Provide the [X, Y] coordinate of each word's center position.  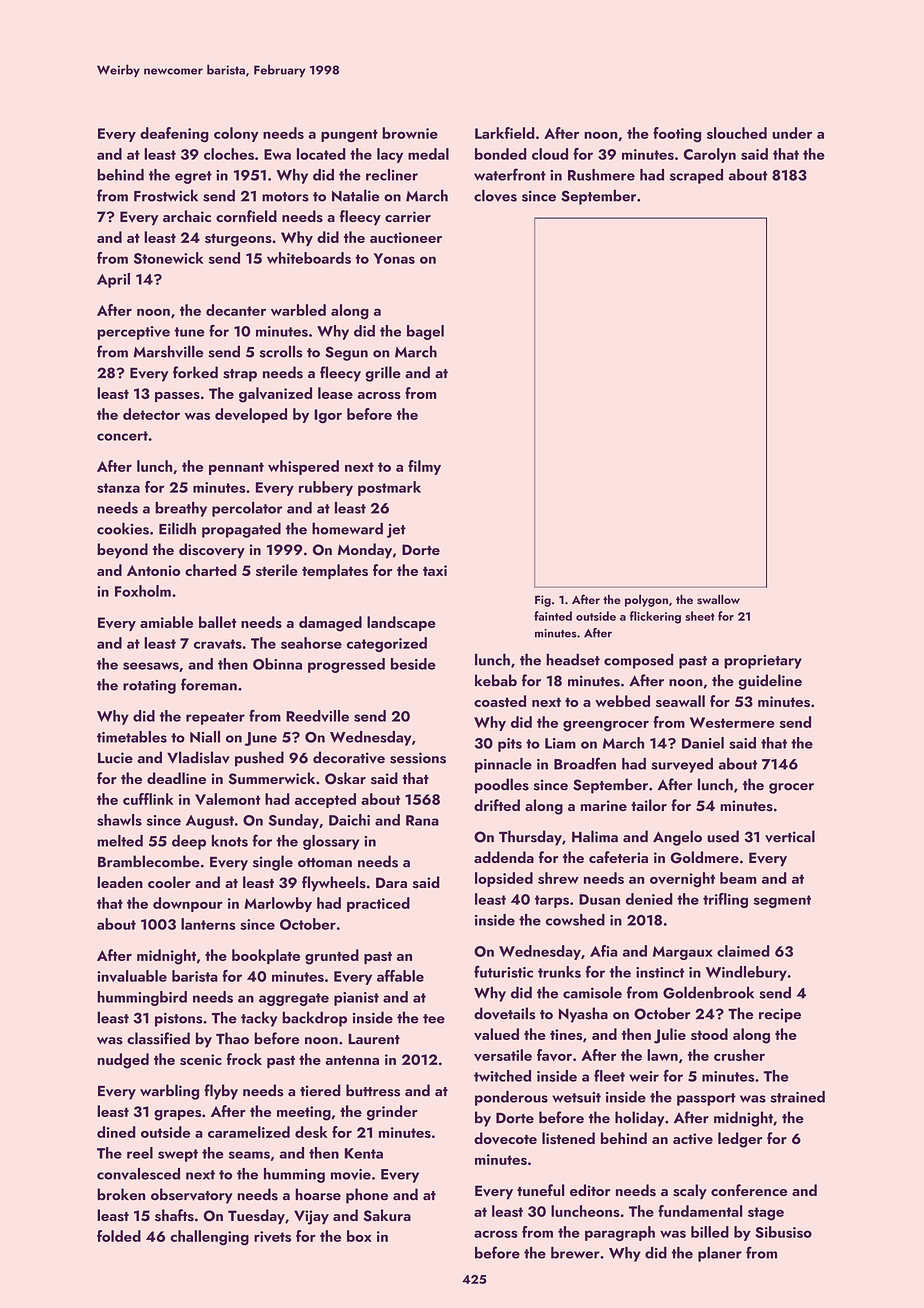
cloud [550, 154]
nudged [123, 1061]
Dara [391, 882]
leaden [120, 882]
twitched [502, 1076]
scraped [696, 176]
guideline [770, 682]
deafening [174, 135]
